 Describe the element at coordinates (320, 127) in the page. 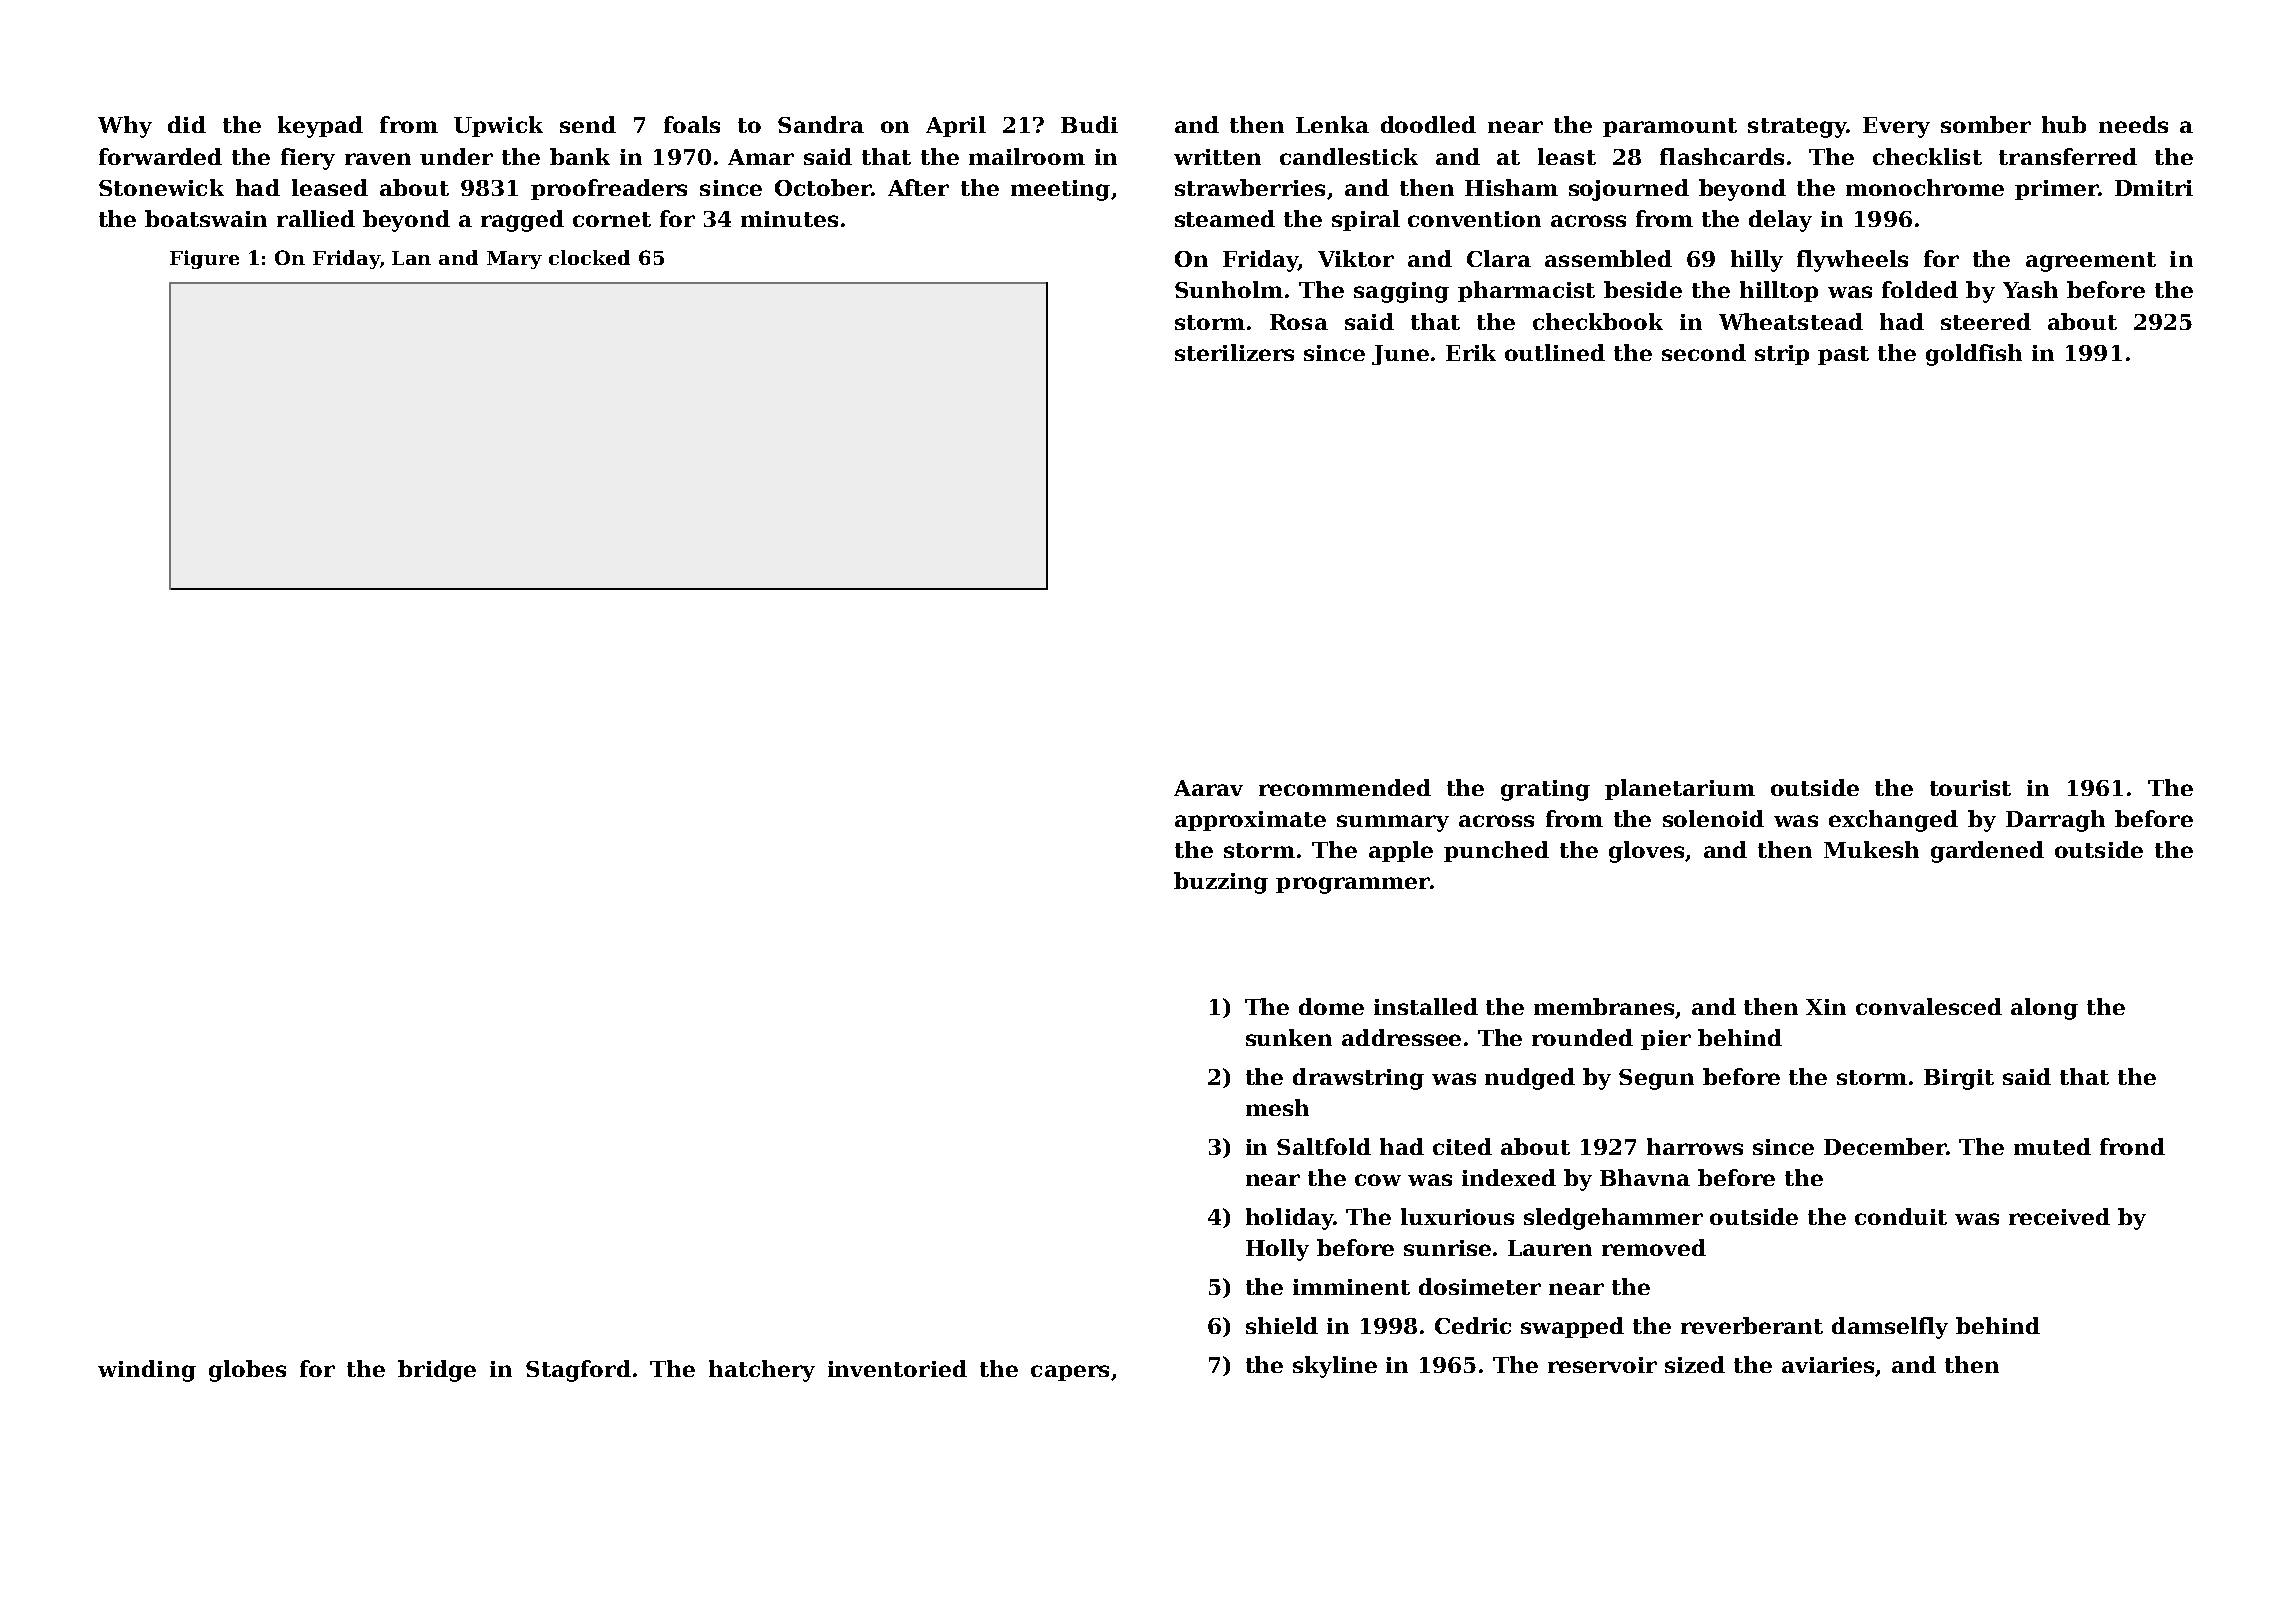

I see `keypad` at that location.
